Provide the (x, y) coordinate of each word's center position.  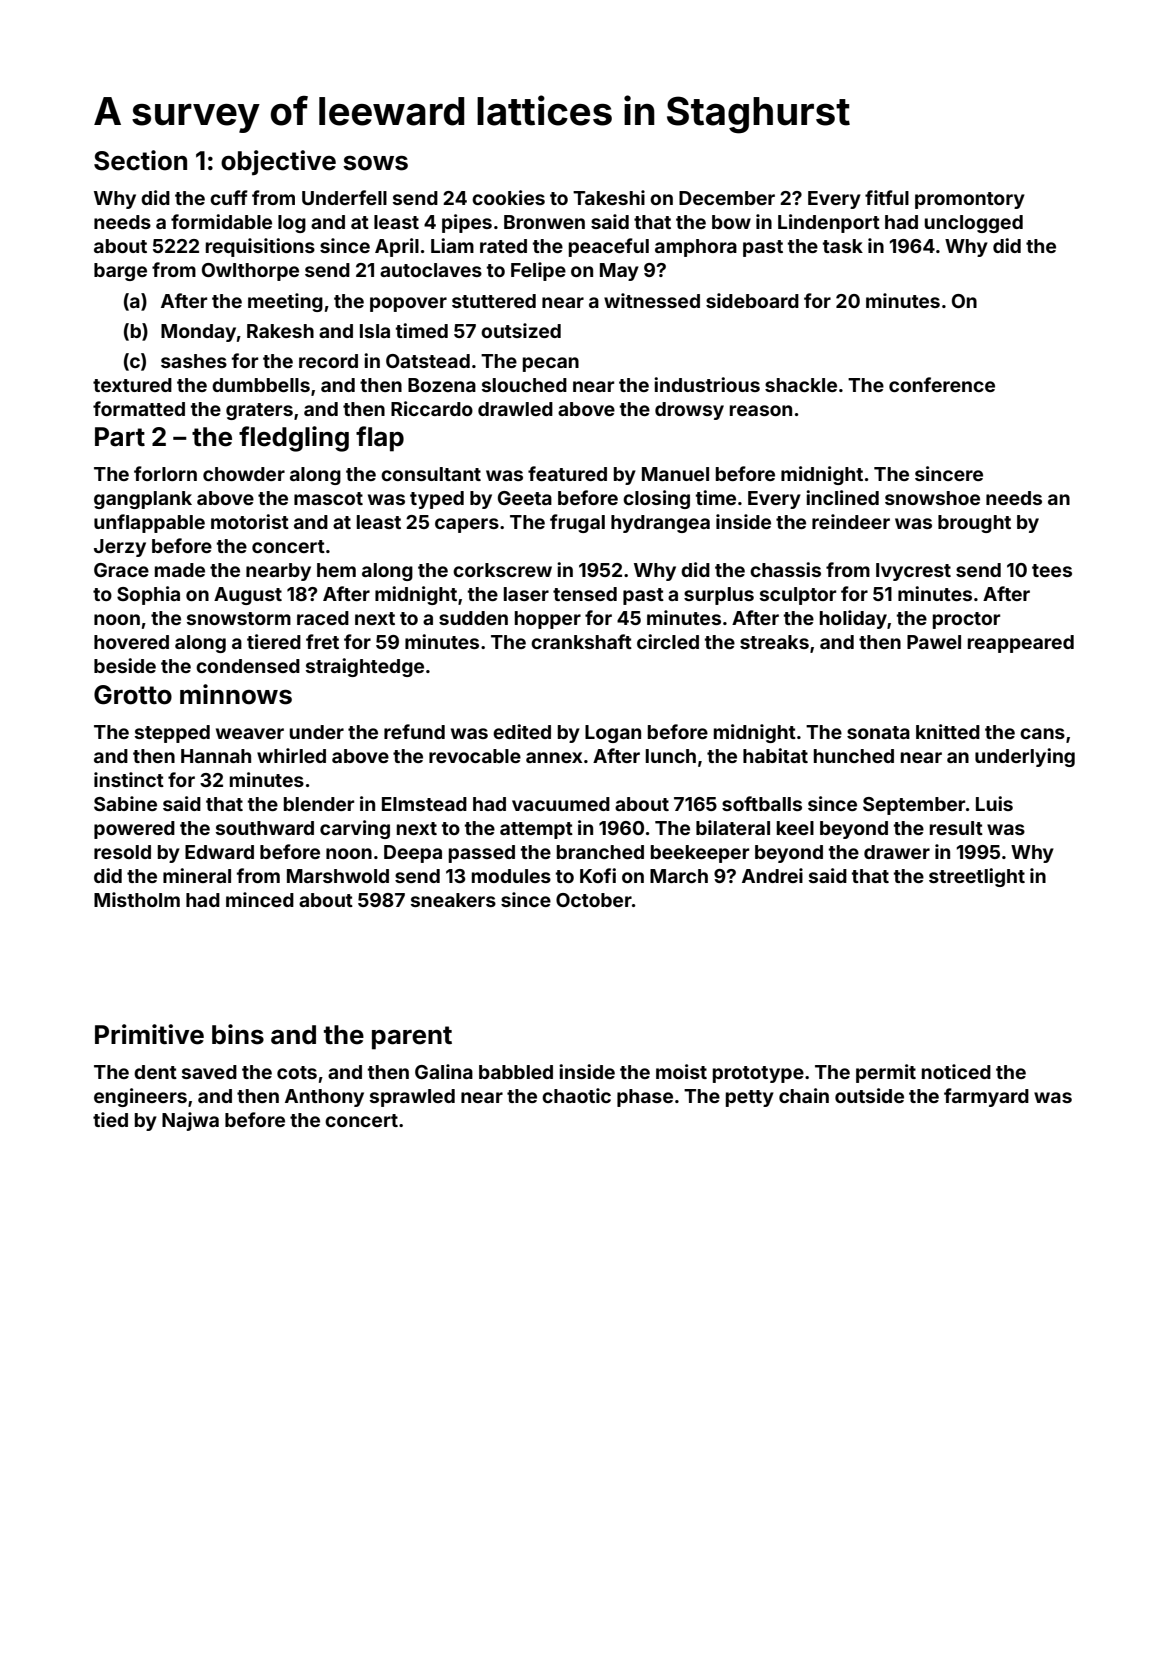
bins (238, 1034)
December (727, 198)
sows (375, 163)
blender (319, 804)
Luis (994, 803)
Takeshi (609, 197)
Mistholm (137, 899)
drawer (897, 852)
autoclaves (431, 270)
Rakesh (280, 331)
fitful (887, 197)
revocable (475, 756)
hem (336, 570)
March (679, 876)
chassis (785, 569)
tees (1052, 570)
